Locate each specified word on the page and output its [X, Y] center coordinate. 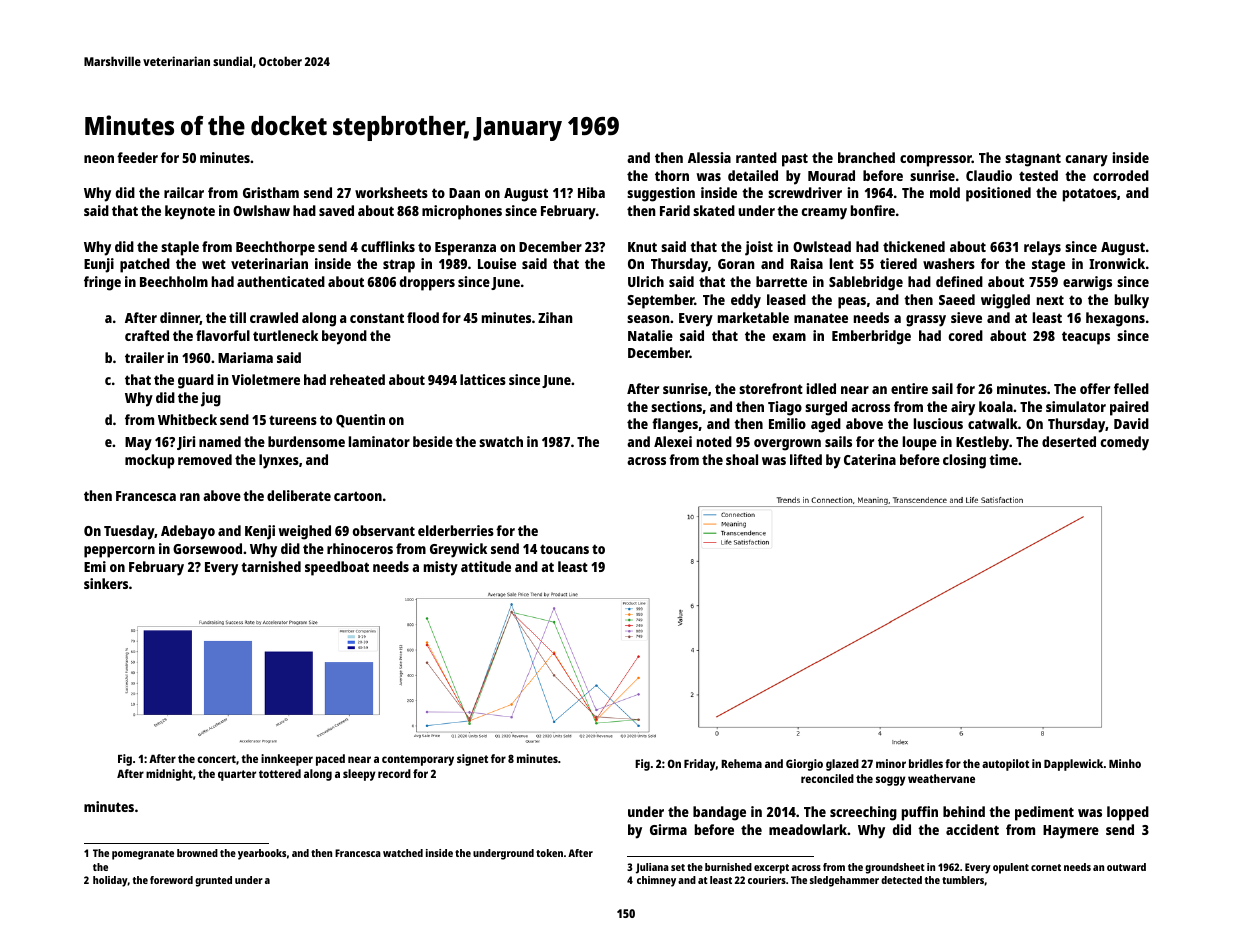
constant [377, 318]
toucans [564, 549]
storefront [771, 388]
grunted [213, 881]
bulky [1132, 301]
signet [472, 760]
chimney [656, 881]
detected [901, 880]
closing [964, 461]
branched [866, 157]
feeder [137, 157]
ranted [756, 157]
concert [216, 759]
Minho [1125, 763]
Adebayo [188, 532]
